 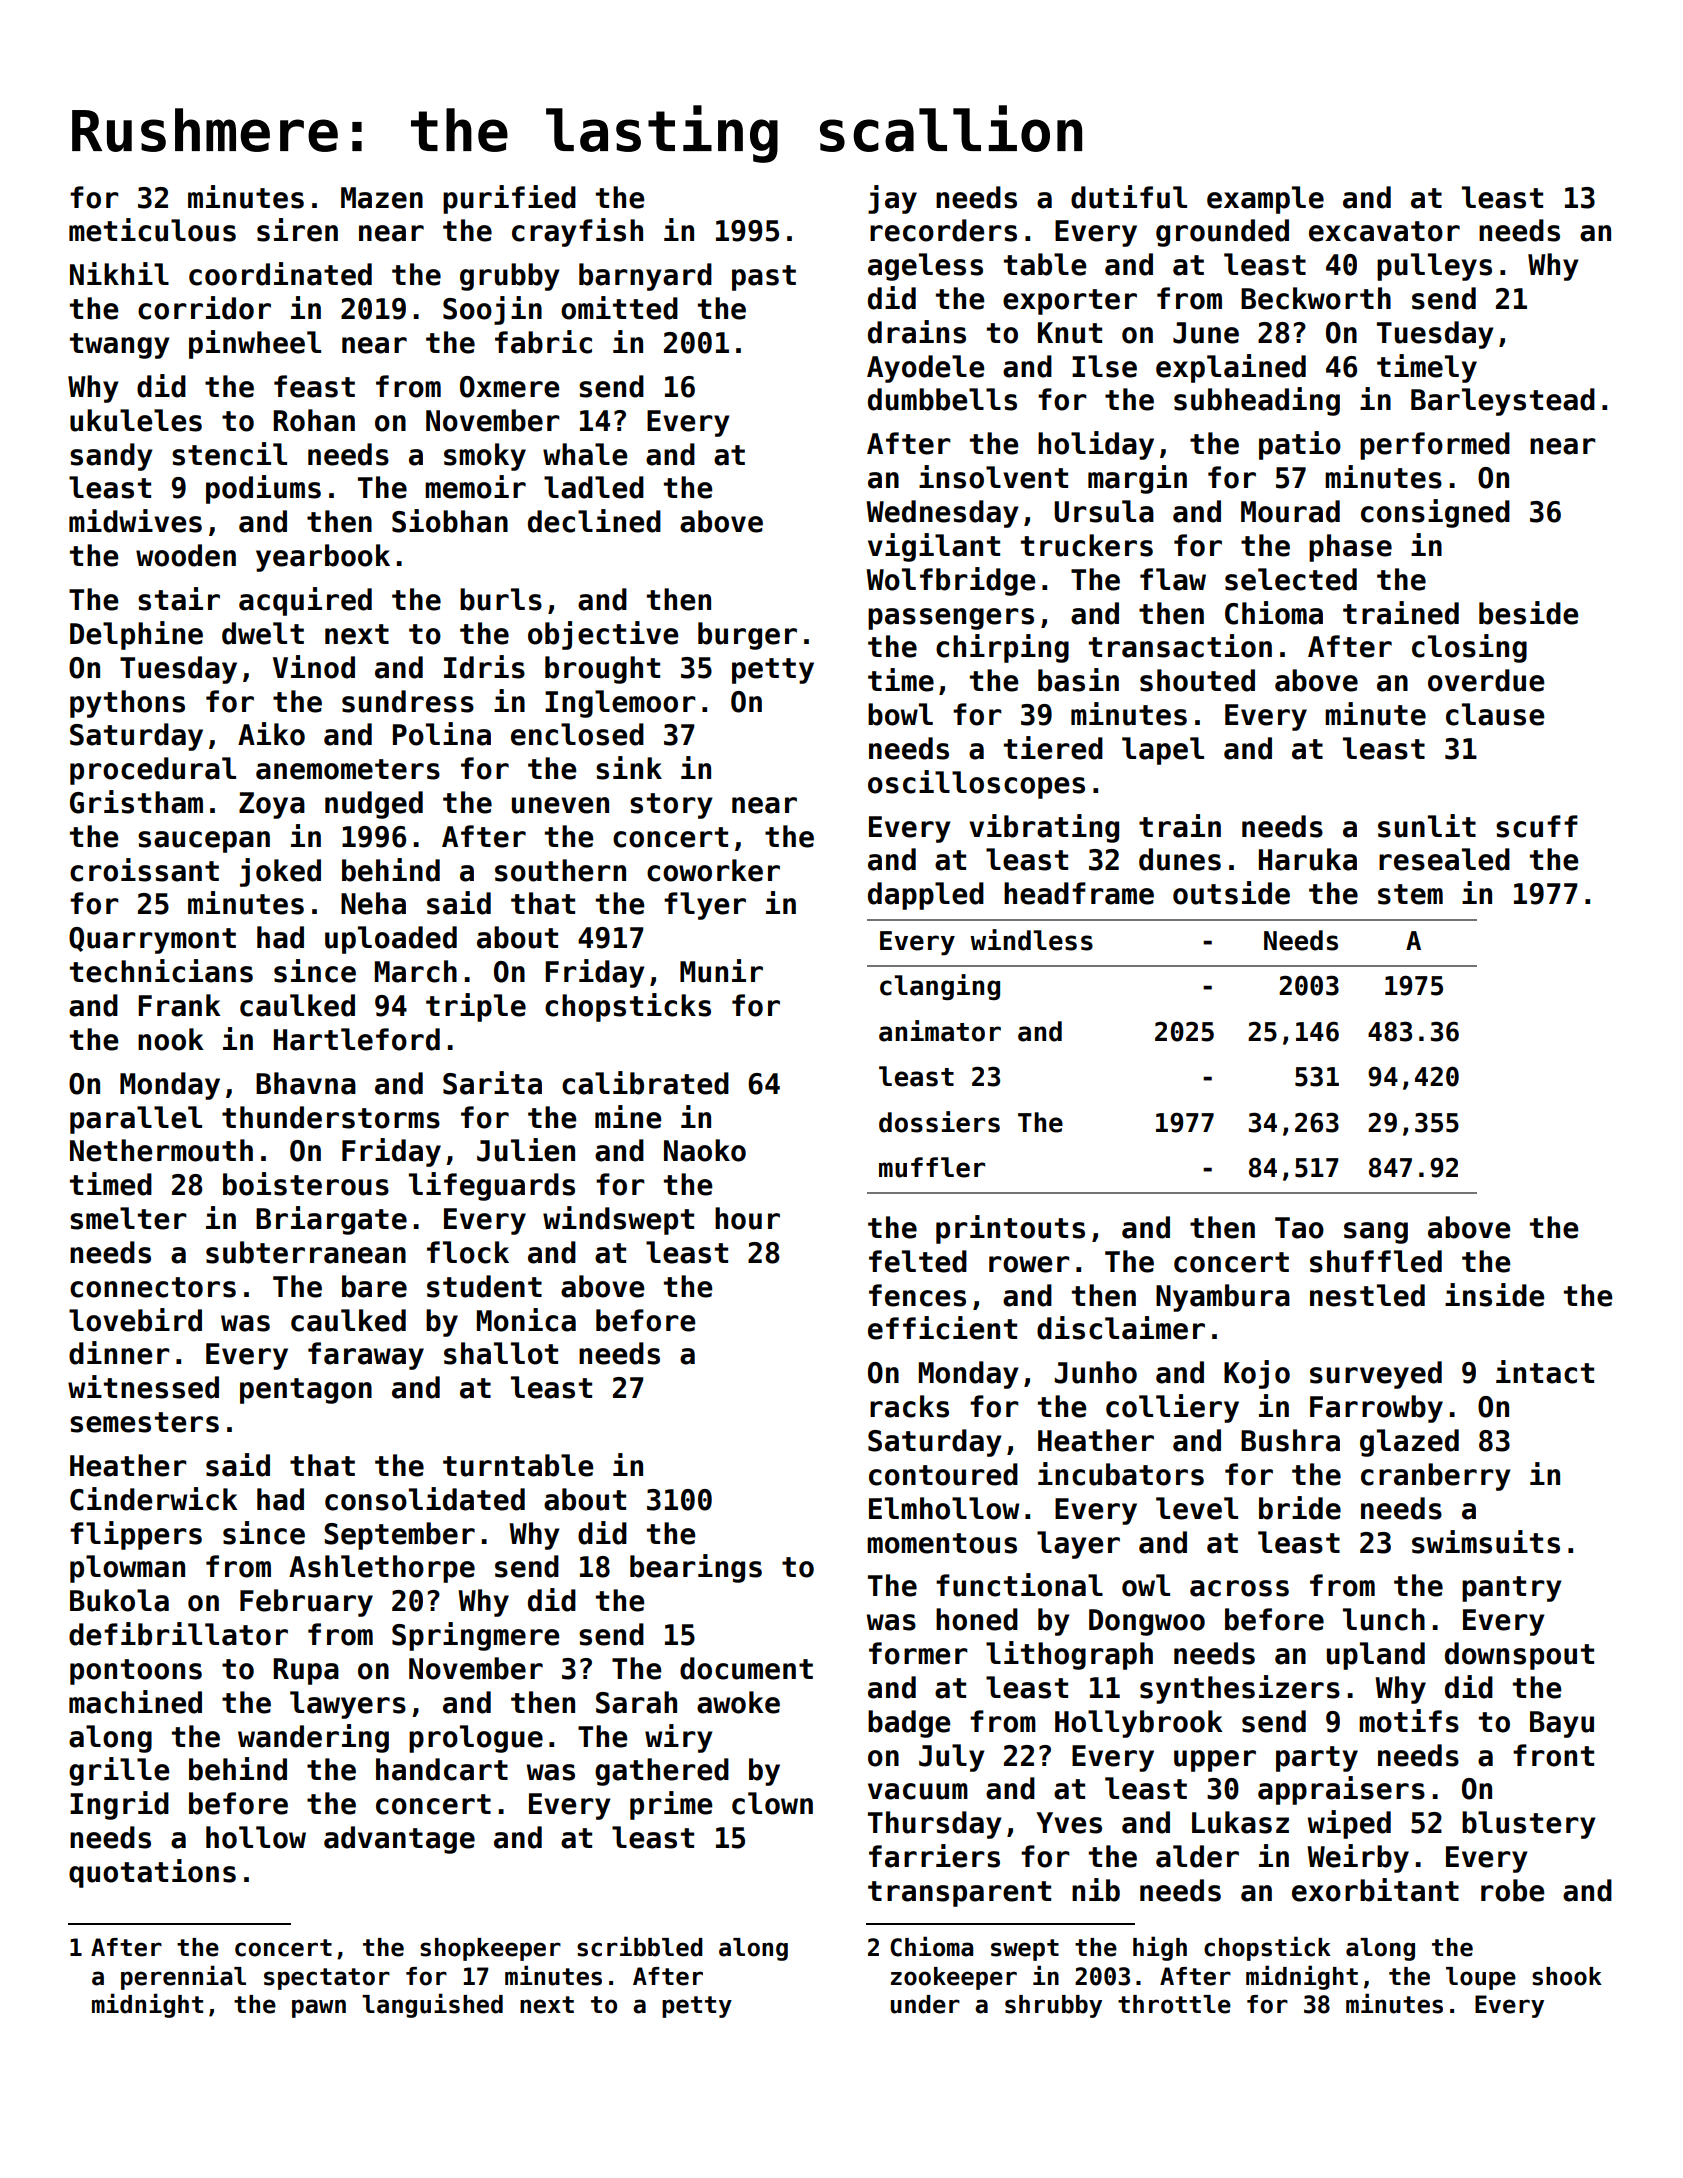 What do you see at coordinates (628, 1117) in the page?
I see `mine` at bounding box center [628, 1117].
